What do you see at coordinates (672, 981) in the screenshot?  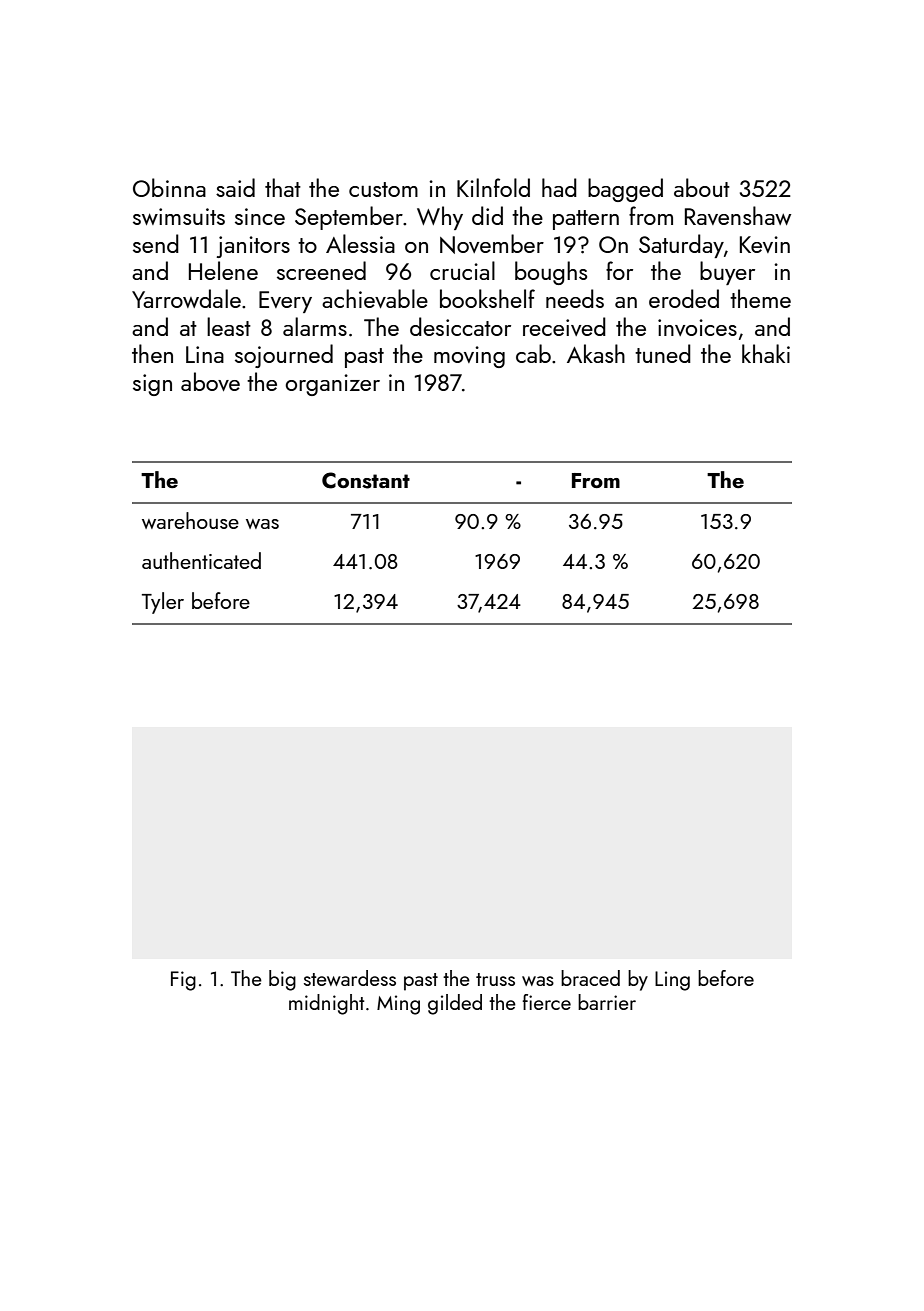 I see `Ling` at bounding box center [672, 981].
